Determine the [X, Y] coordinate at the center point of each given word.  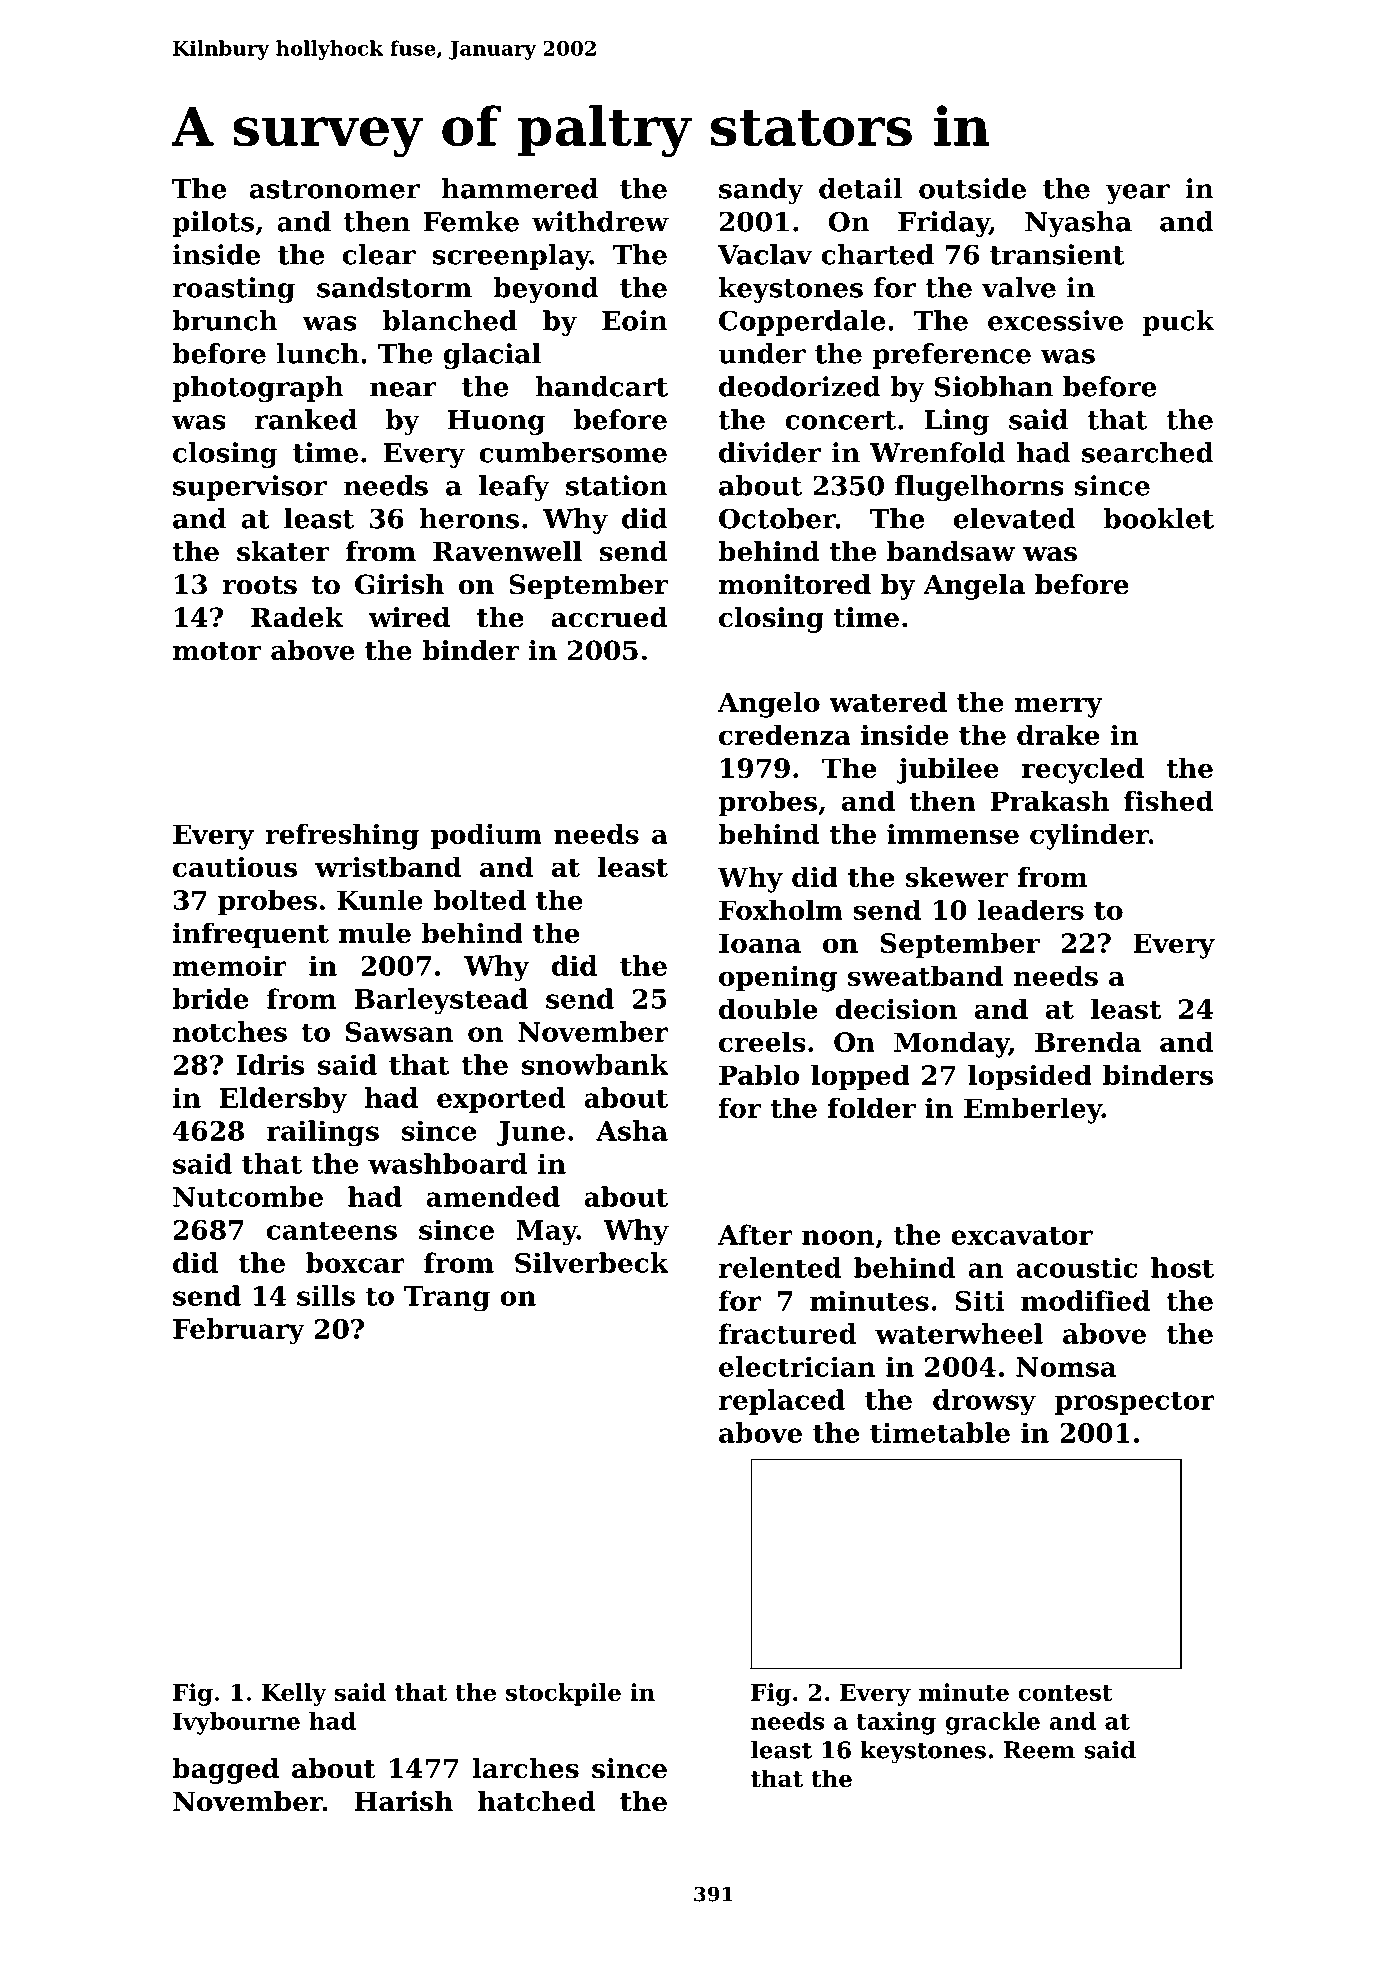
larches [525, 1768]
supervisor [250, 488]
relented [780, 1267]
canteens [332, 1230]
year [1138, 194]
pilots [213, 224]
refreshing [342, 836]
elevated [1015, 518]
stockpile [563, 1694]
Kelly [294, 1694]
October [777, 518]
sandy [761, 191]
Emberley [1033, 1110]
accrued [610, 617]
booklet [1159, 518]
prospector [1135, 1403]
